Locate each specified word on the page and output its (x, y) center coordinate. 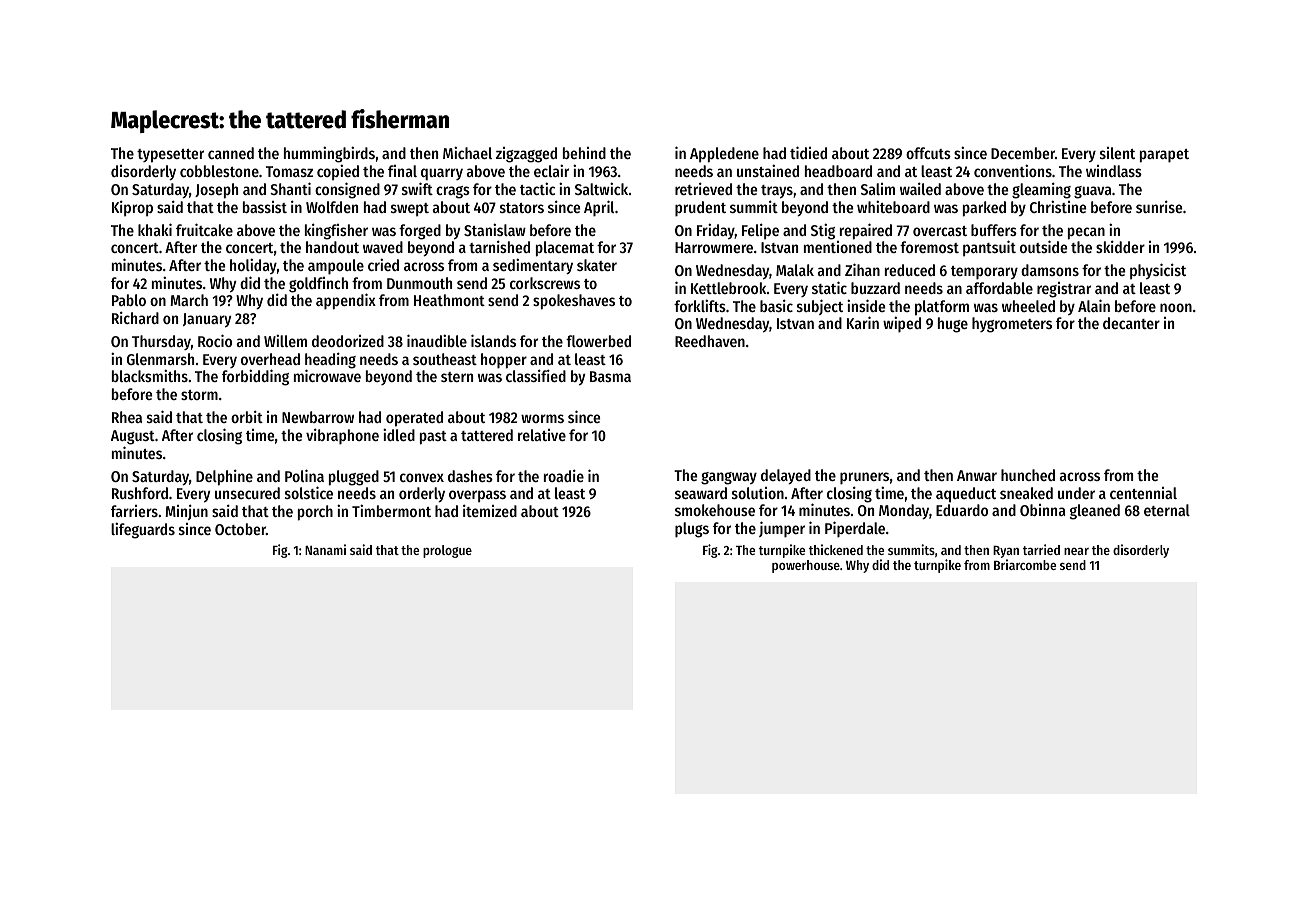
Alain (1094, 305)
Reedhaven (710, 341)
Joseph (216, 191)
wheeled (1028, 306)
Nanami (325, 549)
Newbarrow (318, 417)
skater (597, 265)
